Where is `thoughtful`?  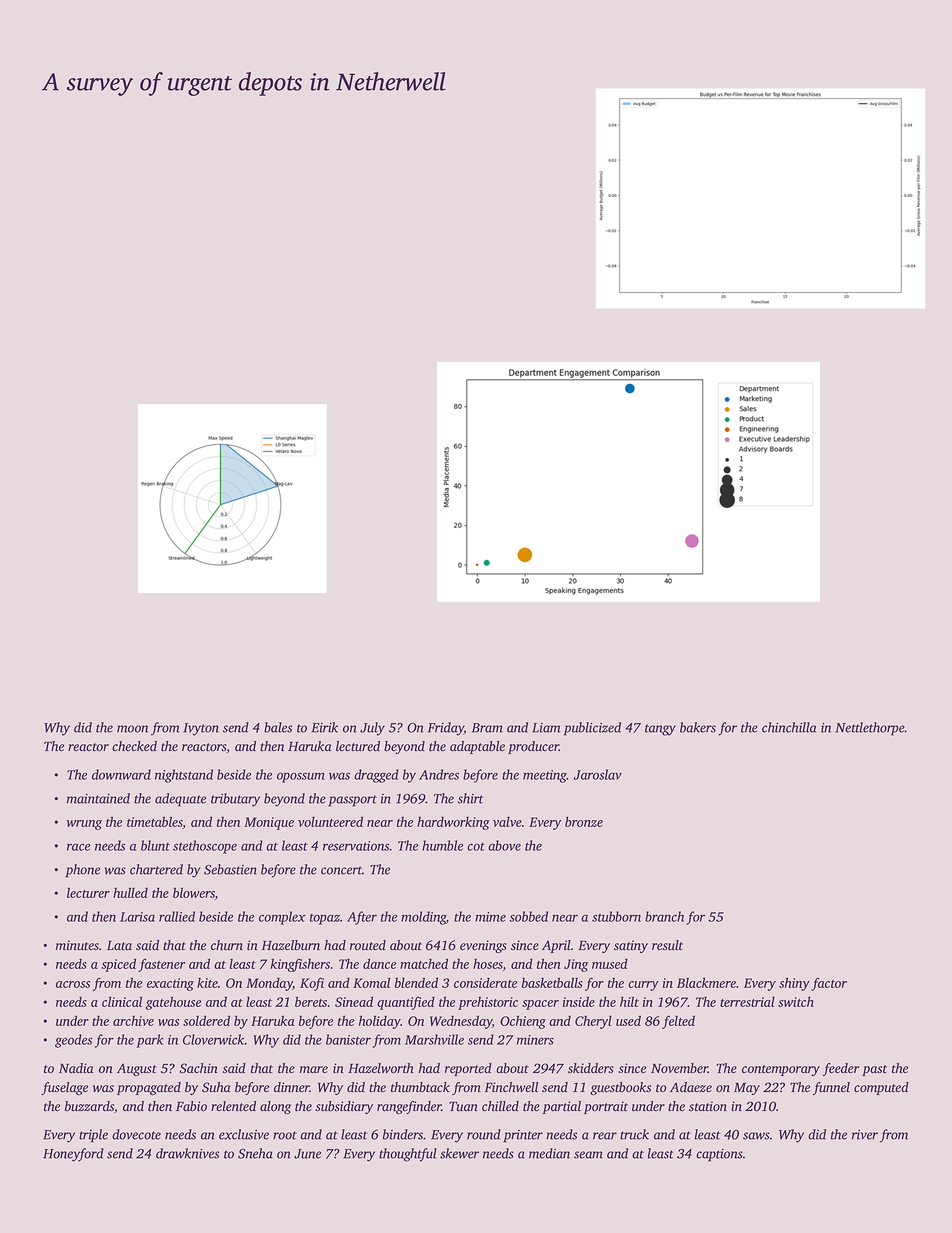
thoughtful is located at coordinates (408, 1155).
